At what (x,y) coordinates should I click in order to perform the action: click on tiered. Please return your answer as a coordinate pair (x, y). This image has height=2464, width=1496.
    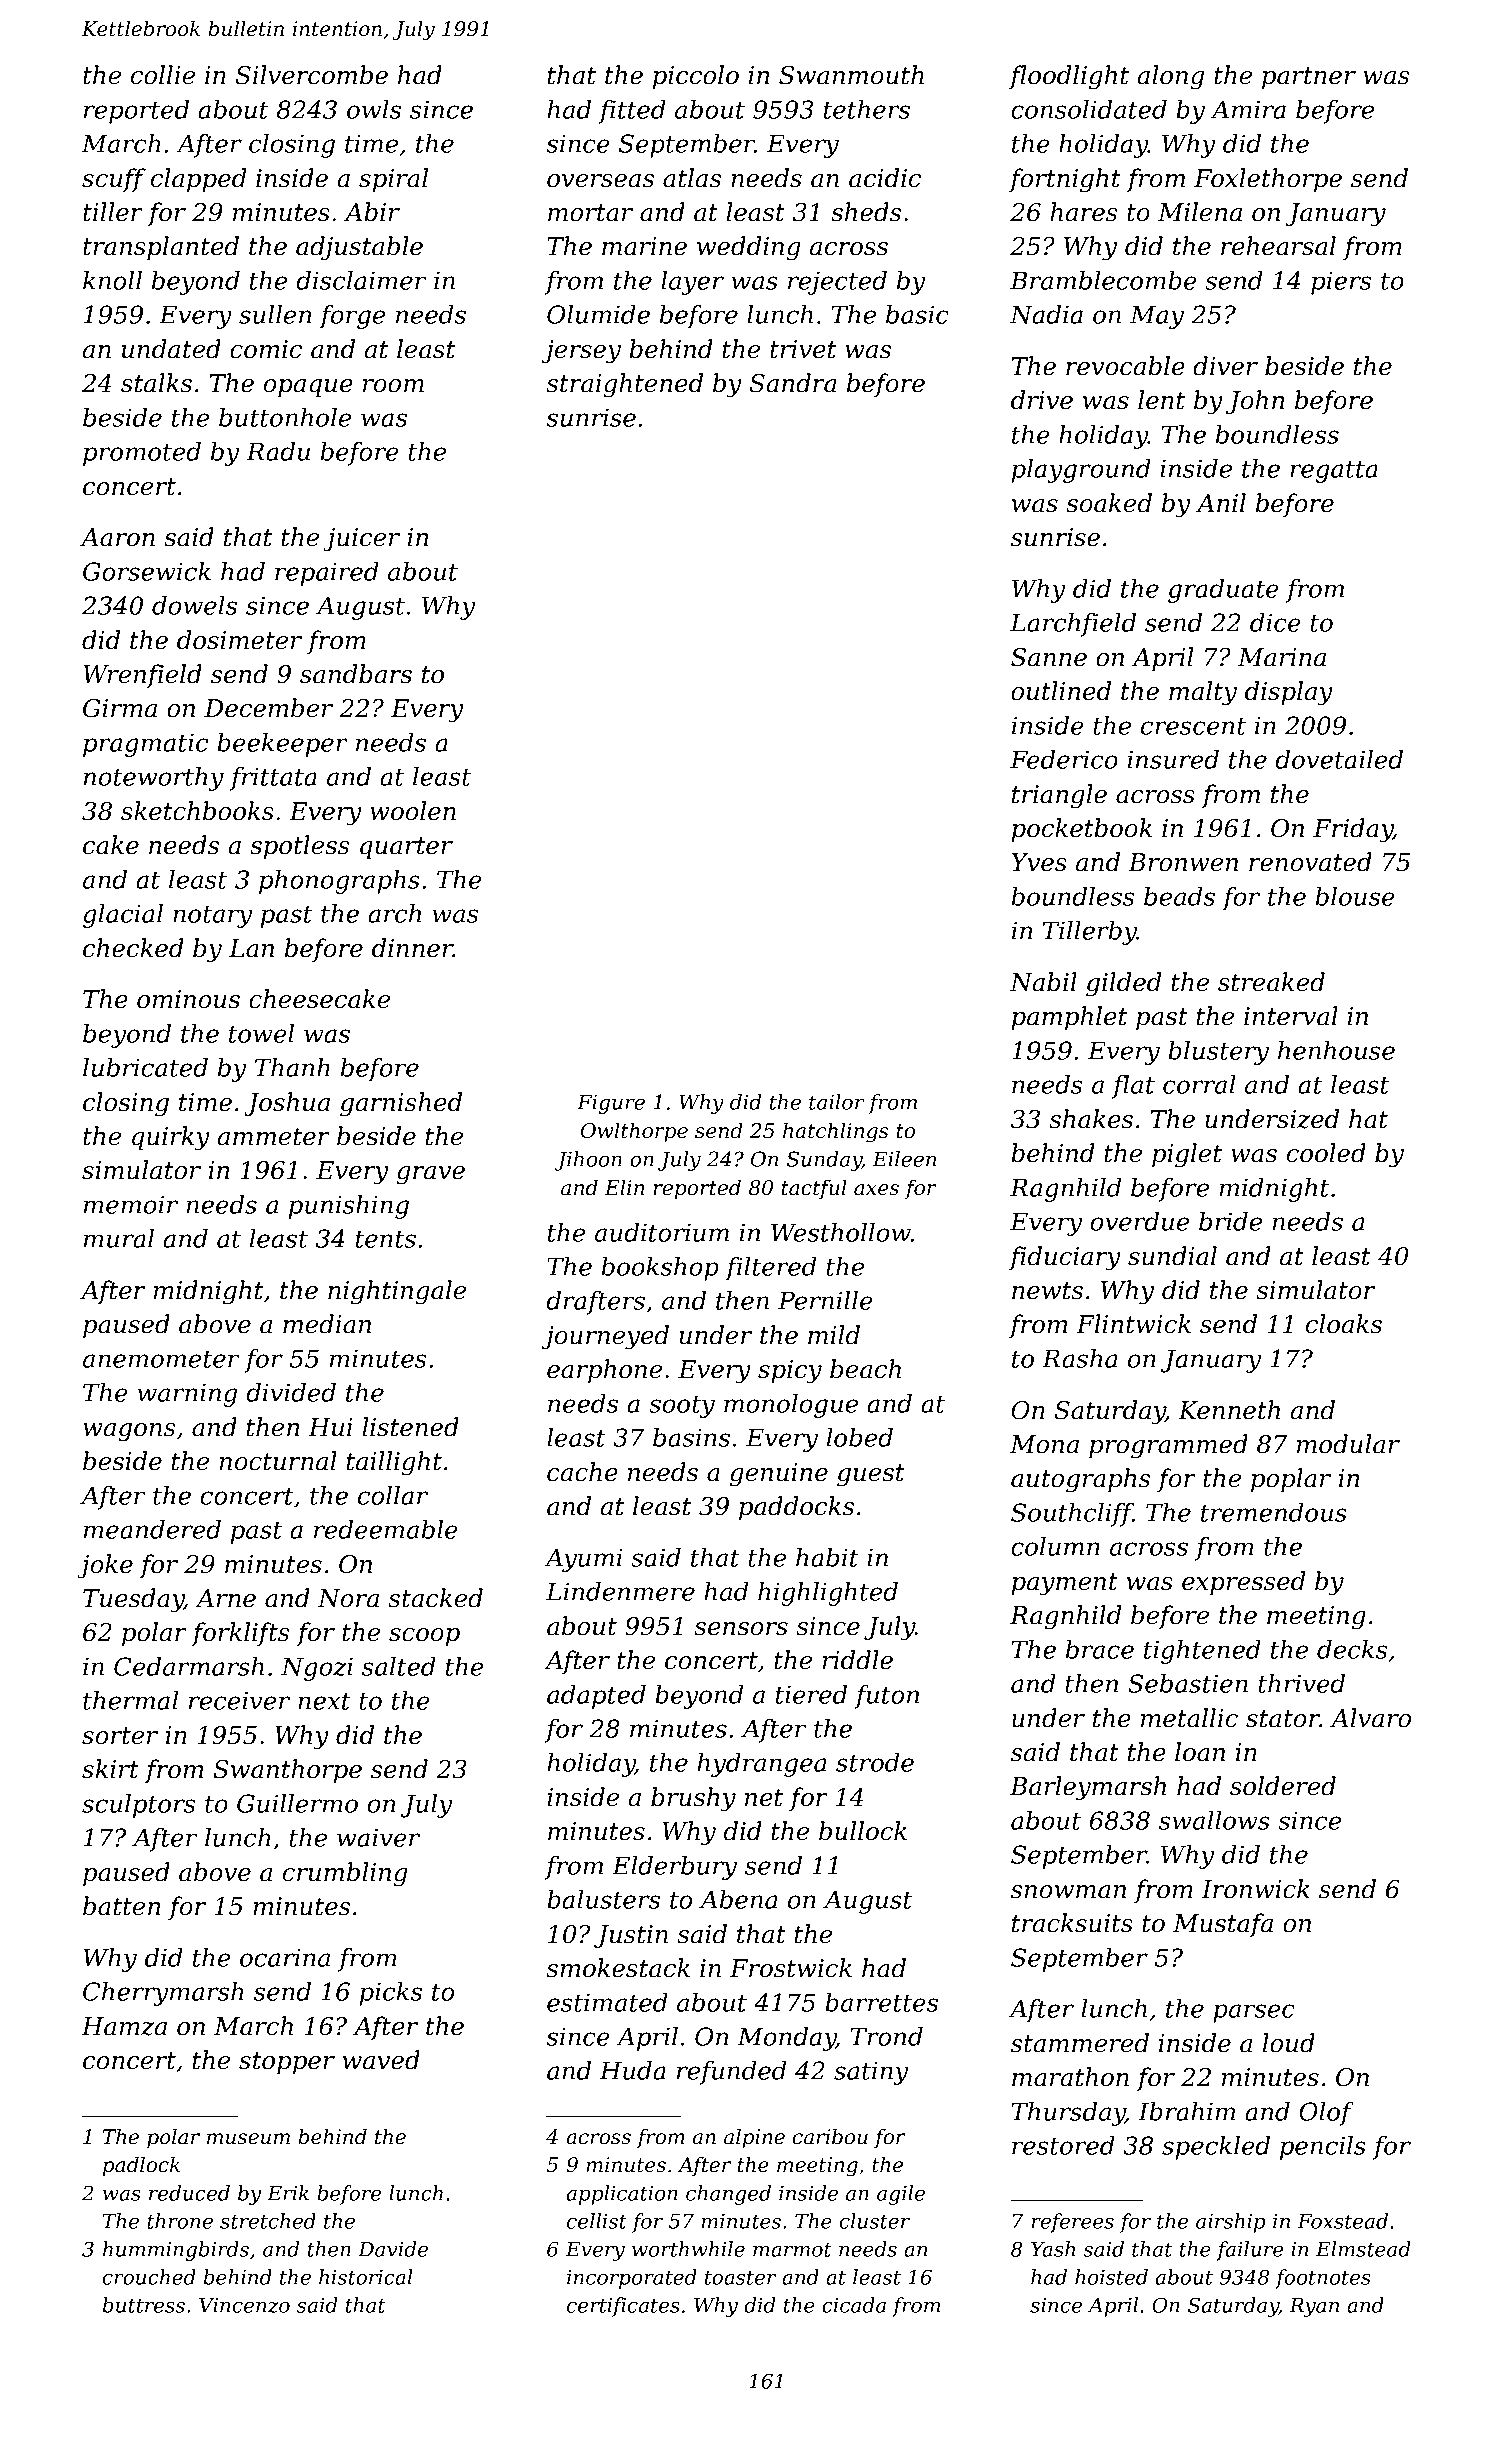
    Looking at the image, I should click on (811, 1694).
